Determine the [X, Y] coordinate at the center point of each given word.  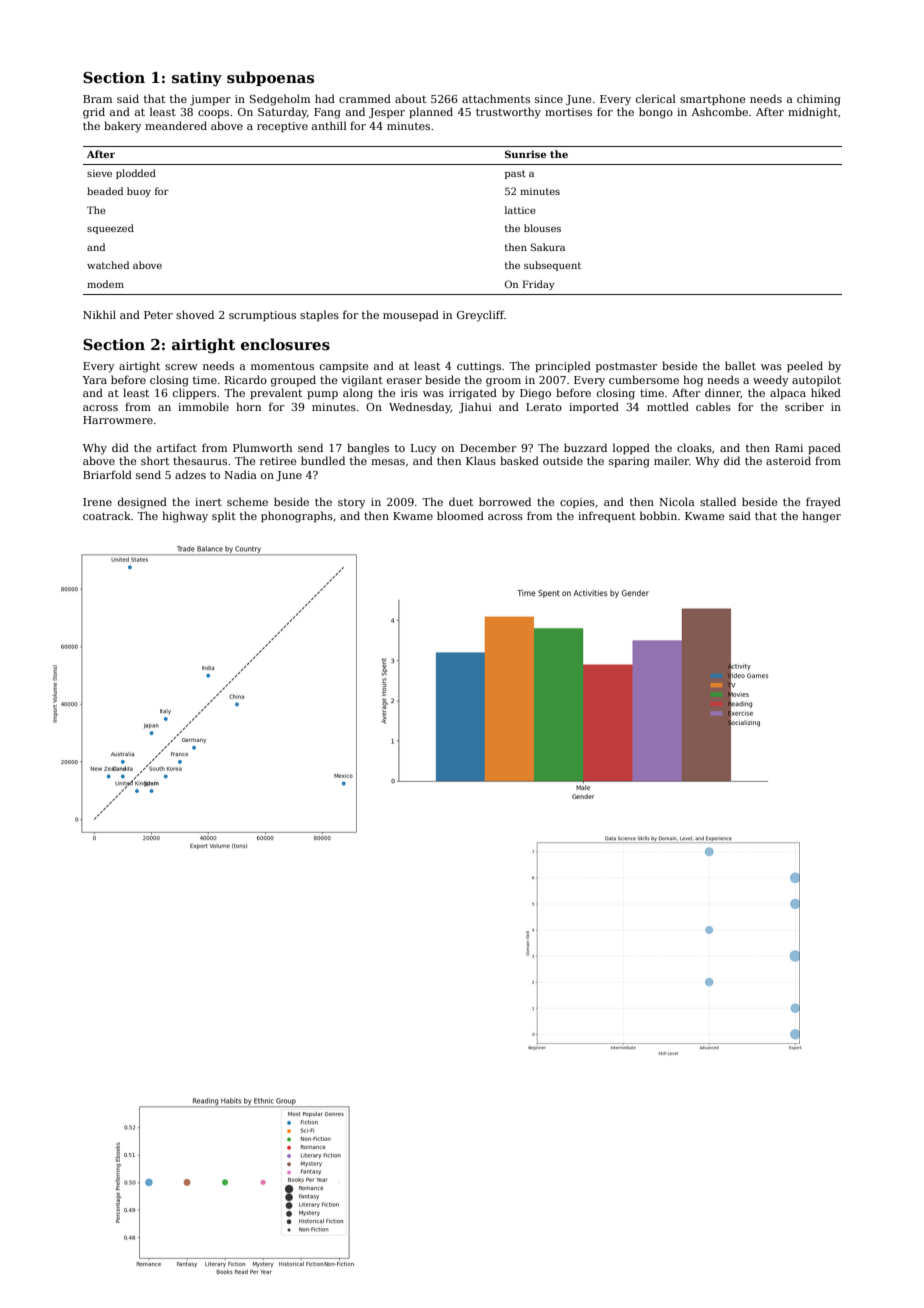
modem [105, 284]
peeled [805, 366]
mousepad [411, 315]
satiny [197, 79]
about [410, 98]
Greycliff [481, 316]
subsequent [552, 266]
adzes [190, 474]
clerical [656, 98]
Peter [158, 315]
